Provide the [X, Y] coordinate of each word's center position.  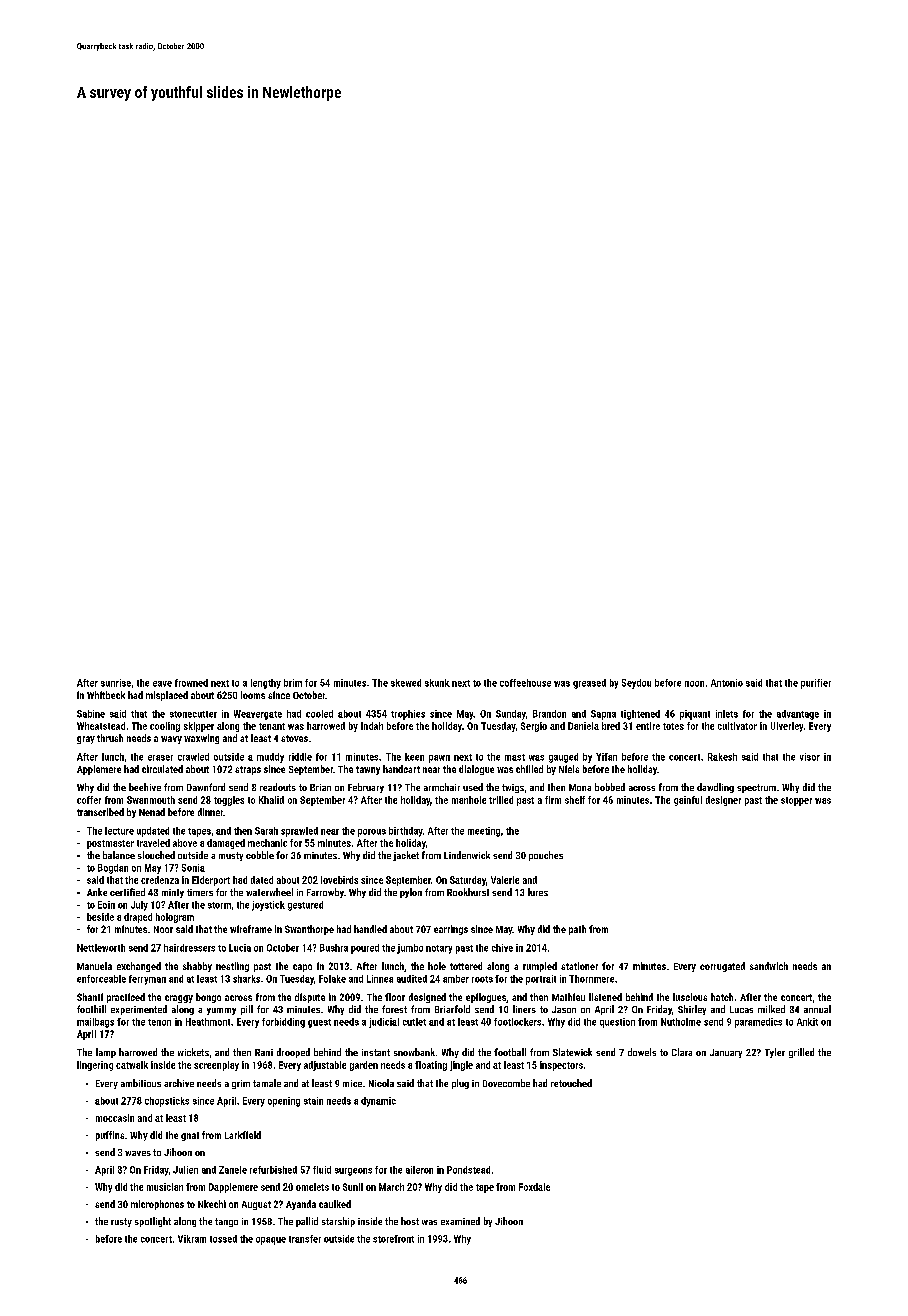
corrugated [722, 967]
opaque [271, 1241]
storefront [393, 1239]
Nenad [152, 812]
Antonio [727, 683]
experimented [139, 1010]
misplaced [167, 696]
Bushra [334, 948]
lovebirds [339, 880]
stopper [796, 801]
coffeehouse [525, 683]
